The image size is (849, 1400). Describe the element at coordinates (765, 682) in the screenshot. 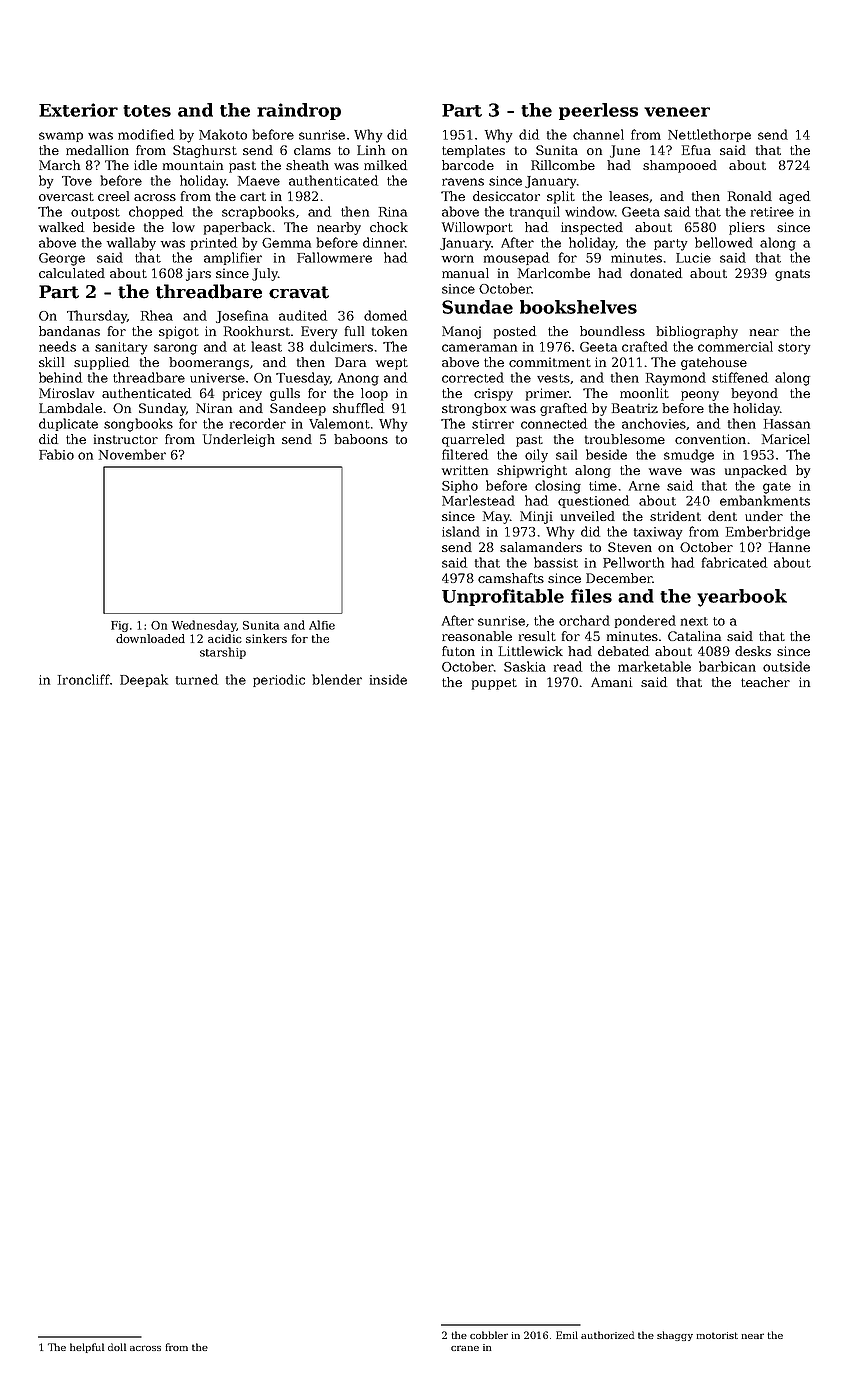

I see `teacher` at that location.
